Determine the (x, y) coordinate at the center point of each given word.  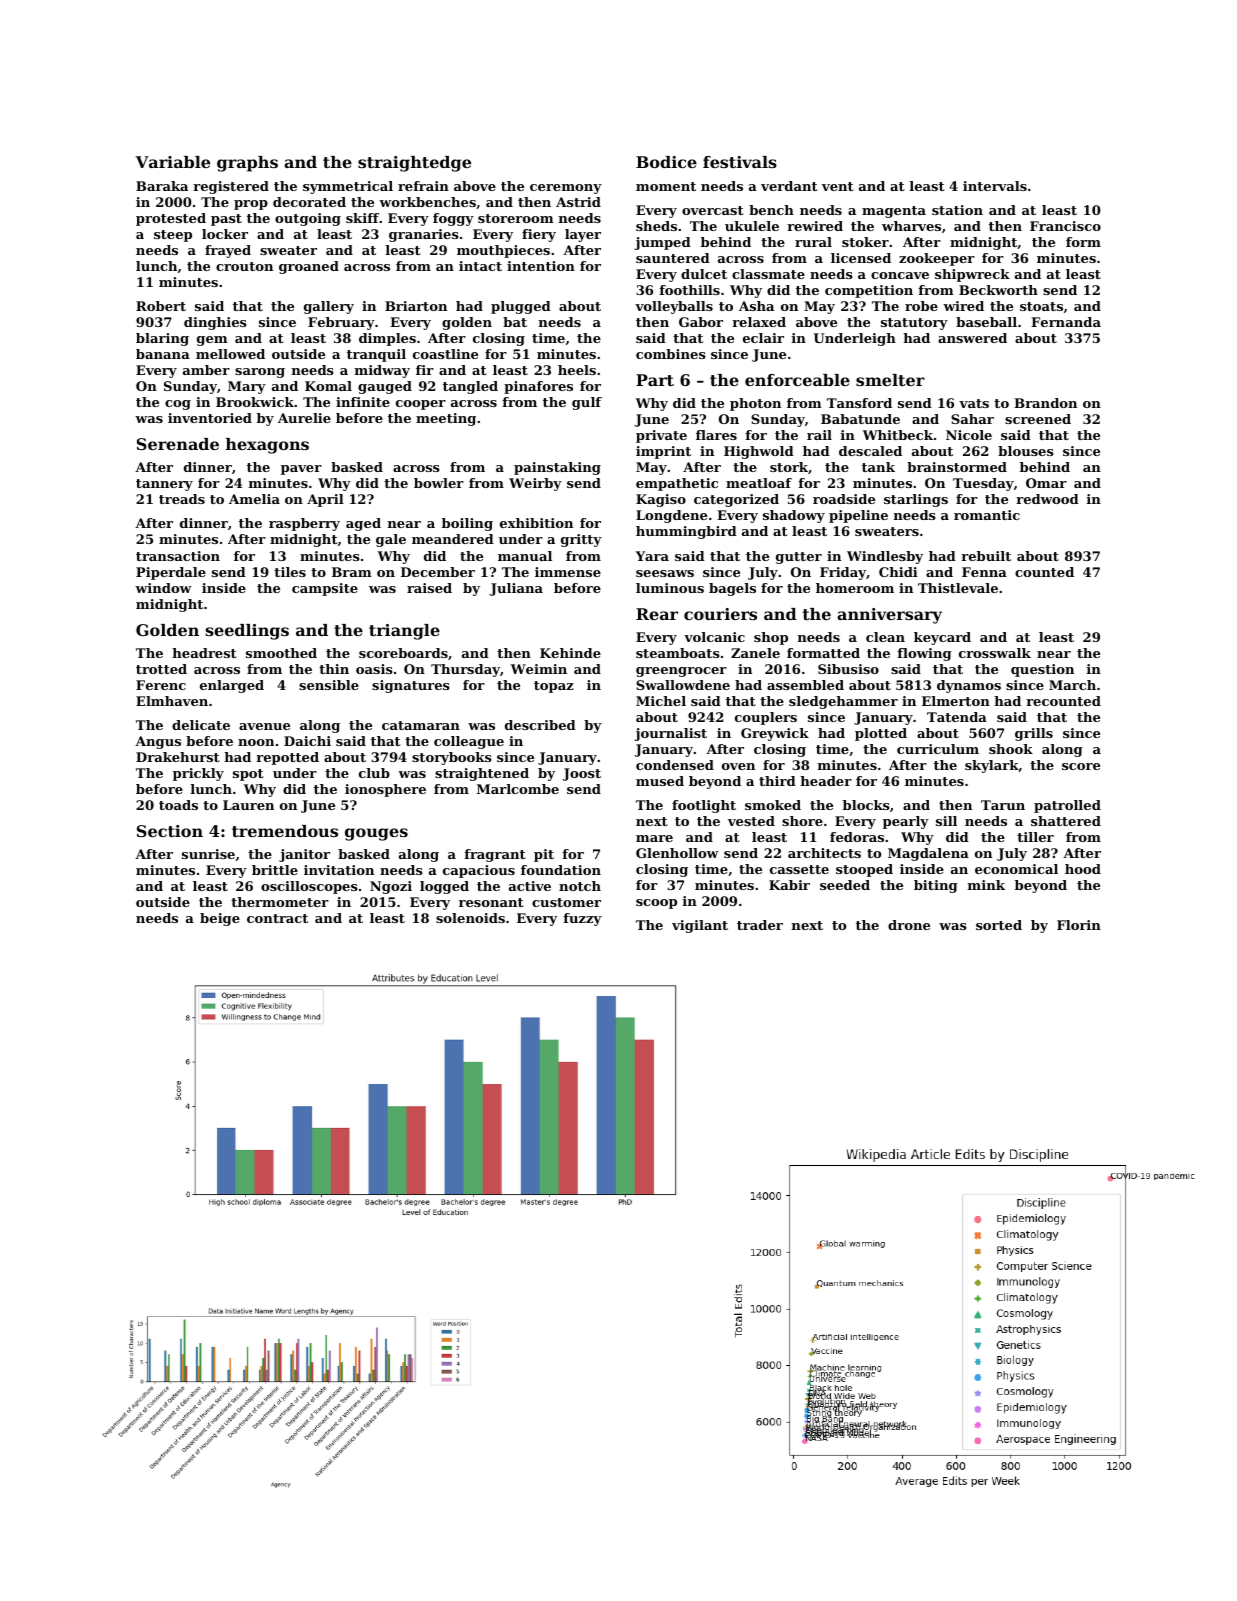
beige (220, 919)
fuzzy (582, 919)
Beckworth (998, 290)
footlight (704, 806)
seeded (845, 885)
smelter (890, 380)
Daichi (307, 741)
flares (716, 435)
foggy (453, 219)
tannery (164, 485)
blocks (866, 805)
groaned (309, 267)
